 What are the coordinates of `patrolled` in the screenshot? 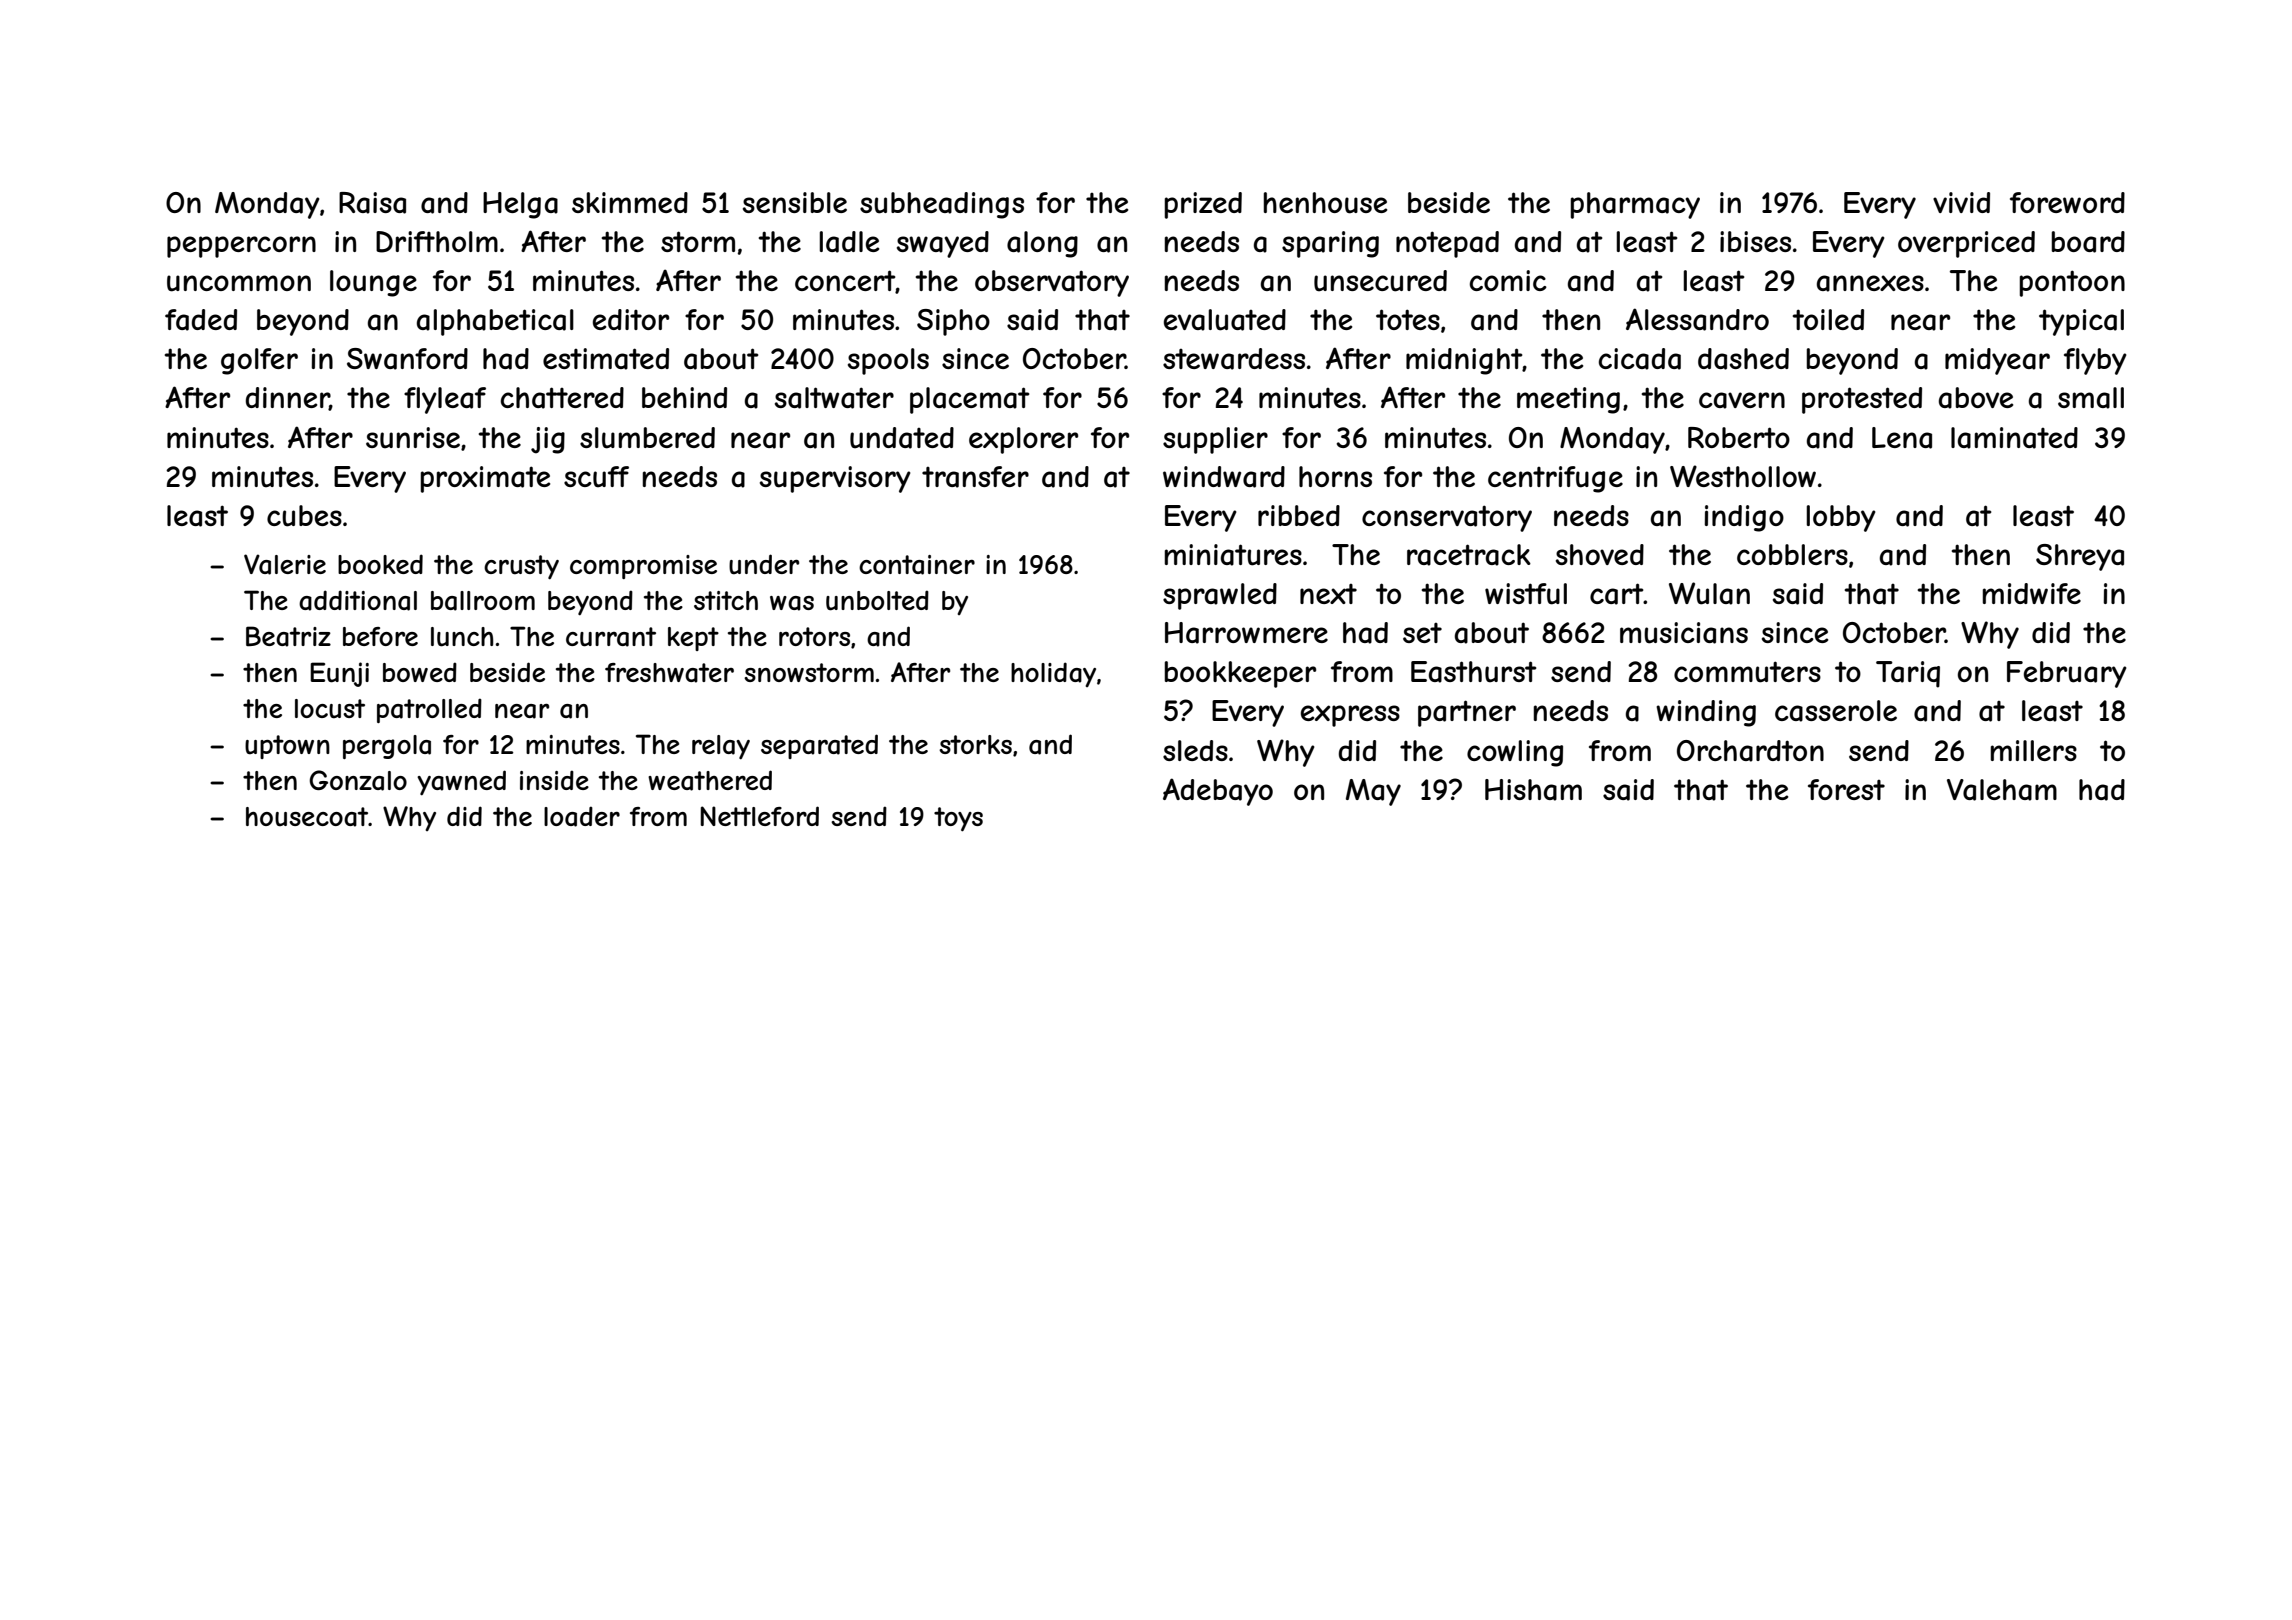 It's located at (429, 710).
